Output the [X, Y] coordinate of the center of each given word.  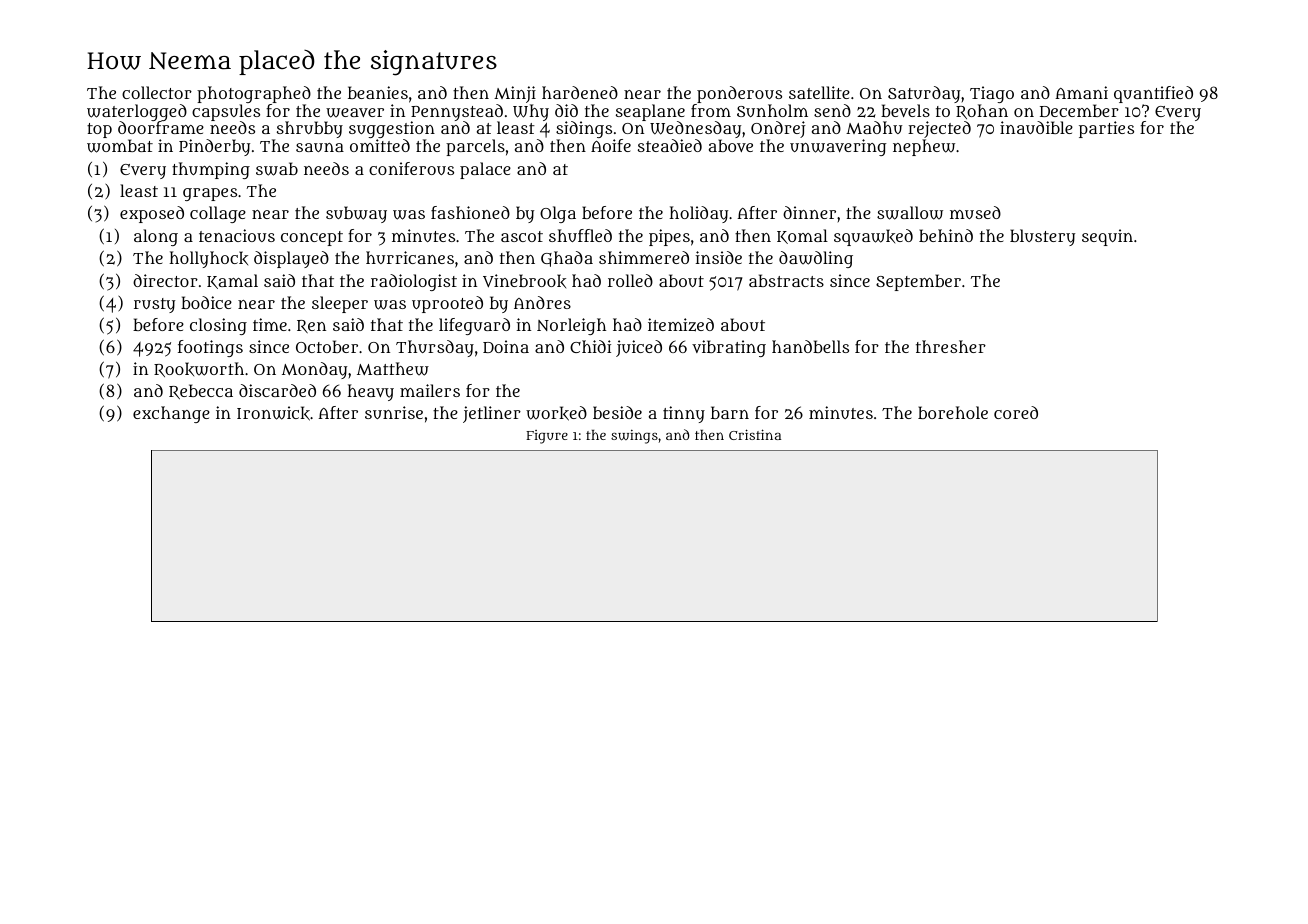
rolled [630, 280]
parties [1106, 129]
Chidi [590, 346]
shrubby [308, 130]
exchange [171, 414]
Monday [314, 370]
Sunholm [772, 110]
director [165, 280]
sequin [1107, 237]
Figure [547, 437]
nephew [924, 147]
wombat [120, 146]
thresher [951, 346]
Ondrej [778, 129]
